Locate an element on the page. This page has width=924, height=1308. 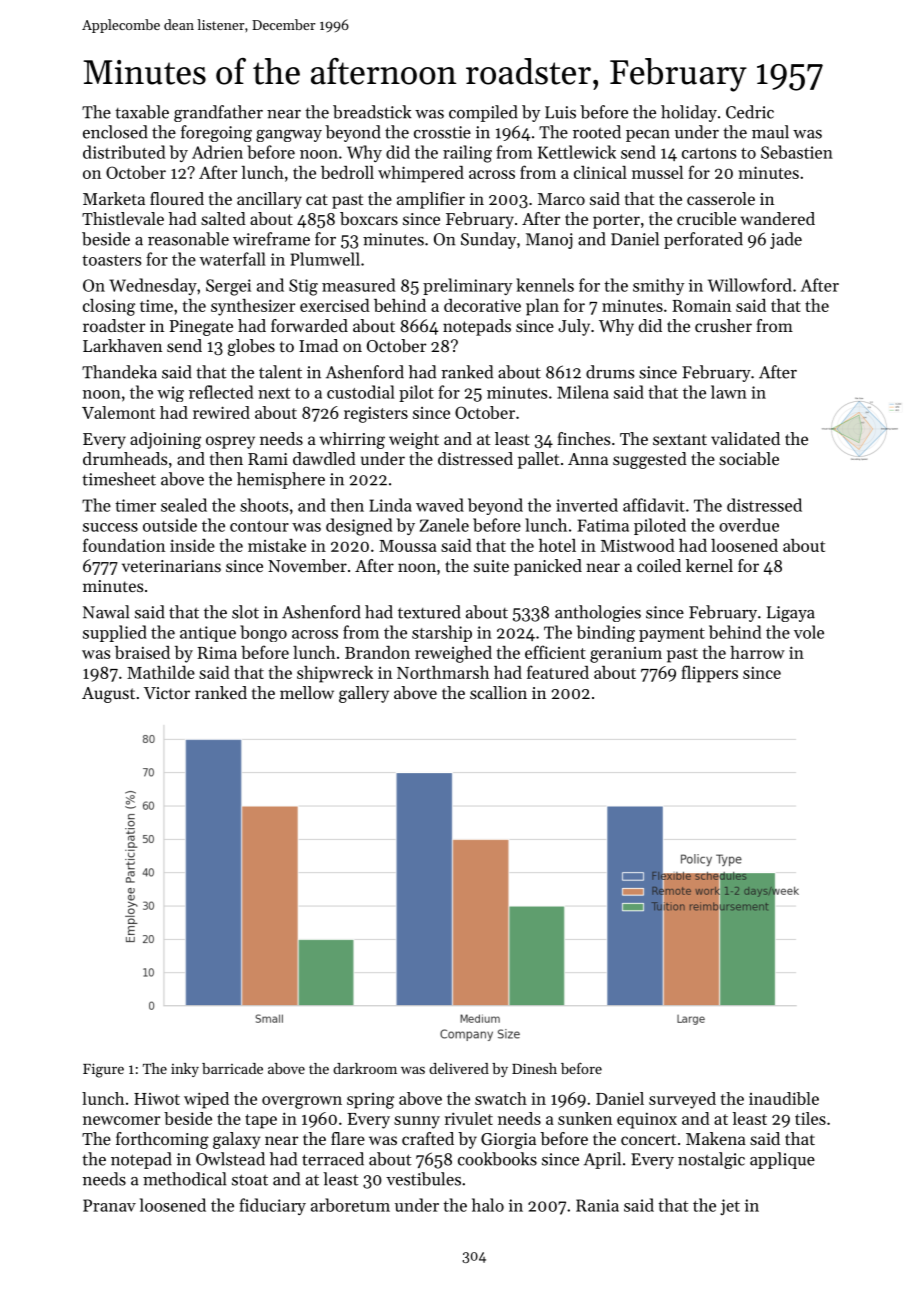
Nawal is located at coordinates (106, 612).
